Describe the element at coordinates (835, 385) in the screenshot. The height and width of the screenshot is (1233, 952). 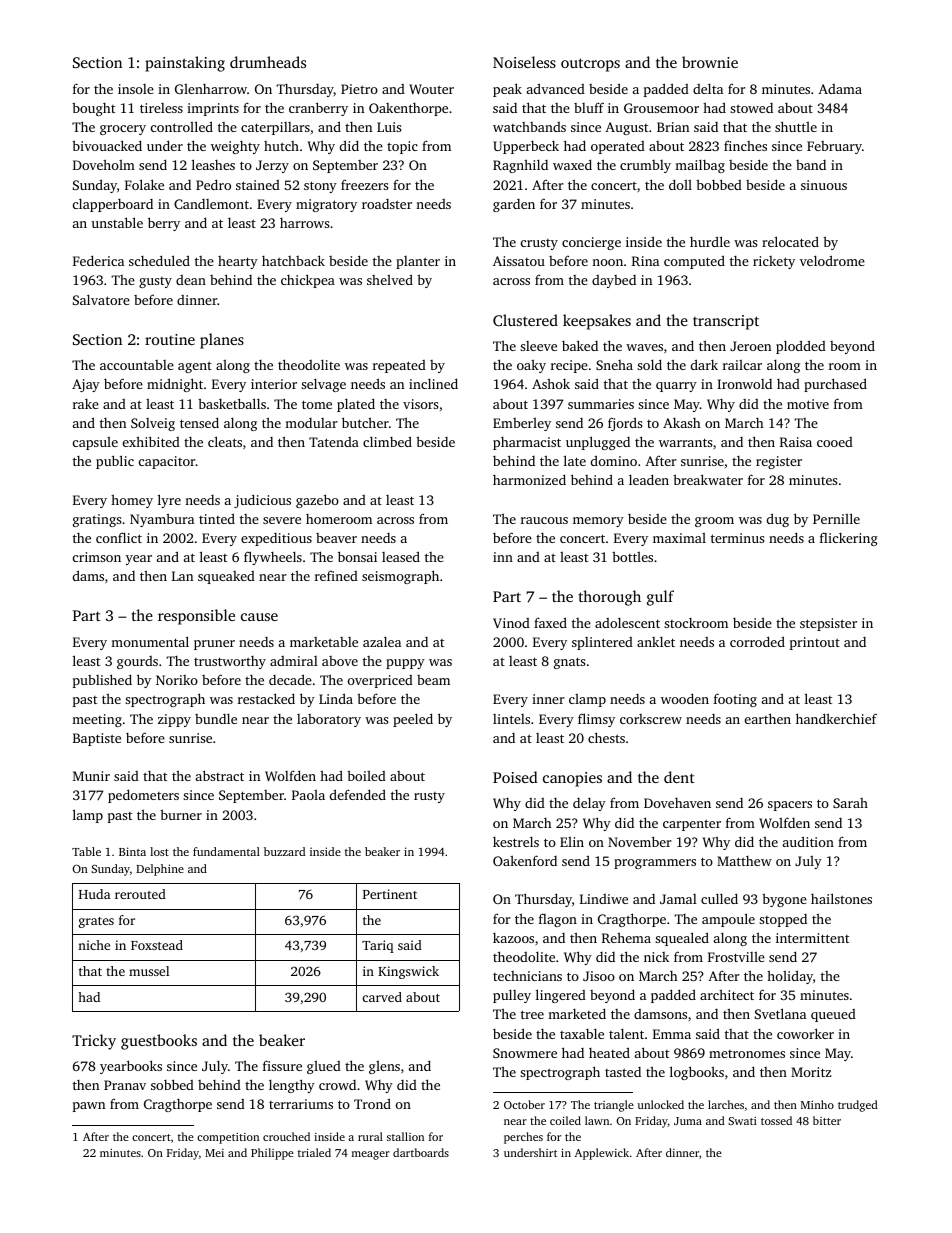
I see `purchased` at that location.
